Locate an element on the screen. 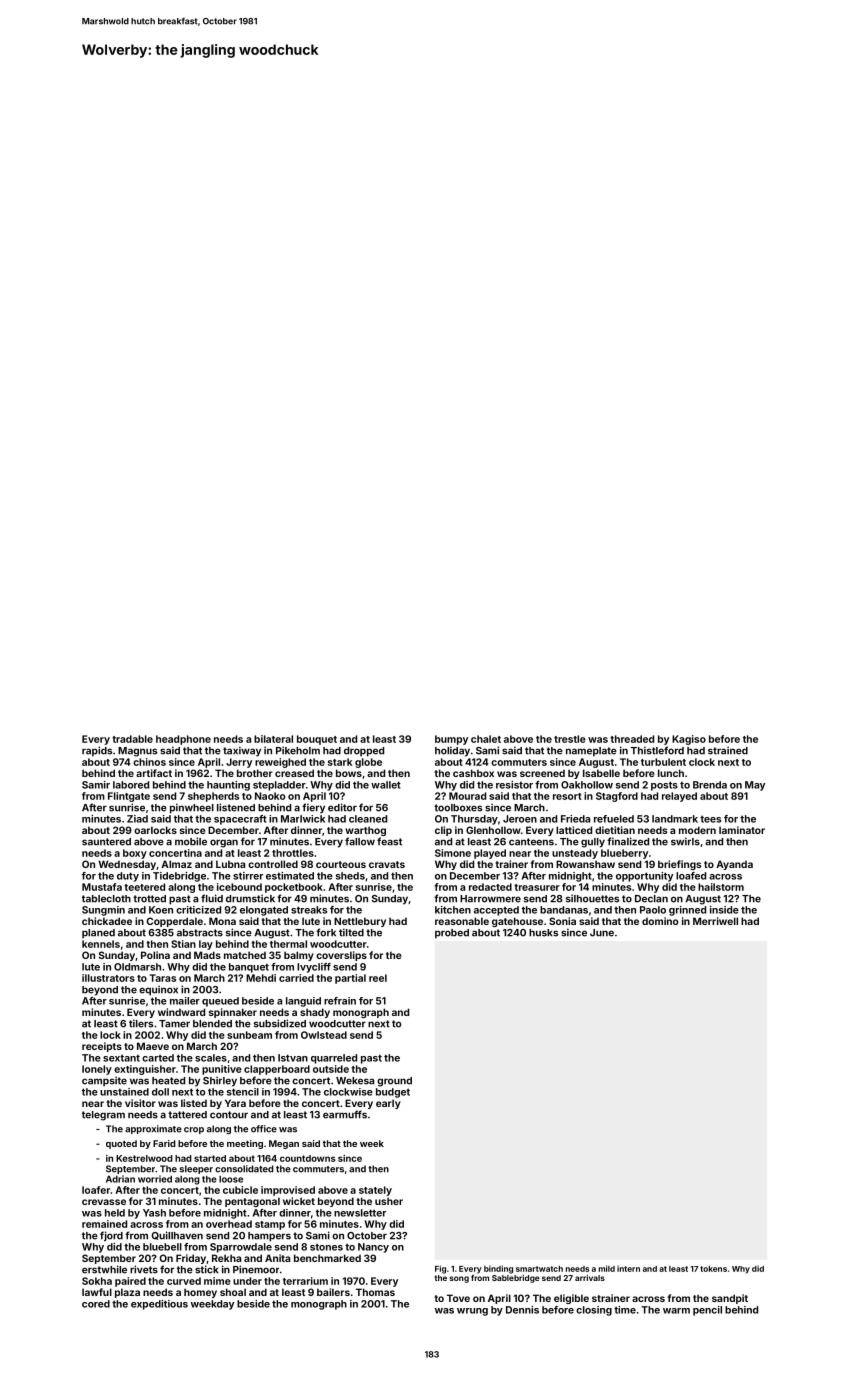 This screenshot has height=1400, width=849. May is located at coordinates (755, 786).
